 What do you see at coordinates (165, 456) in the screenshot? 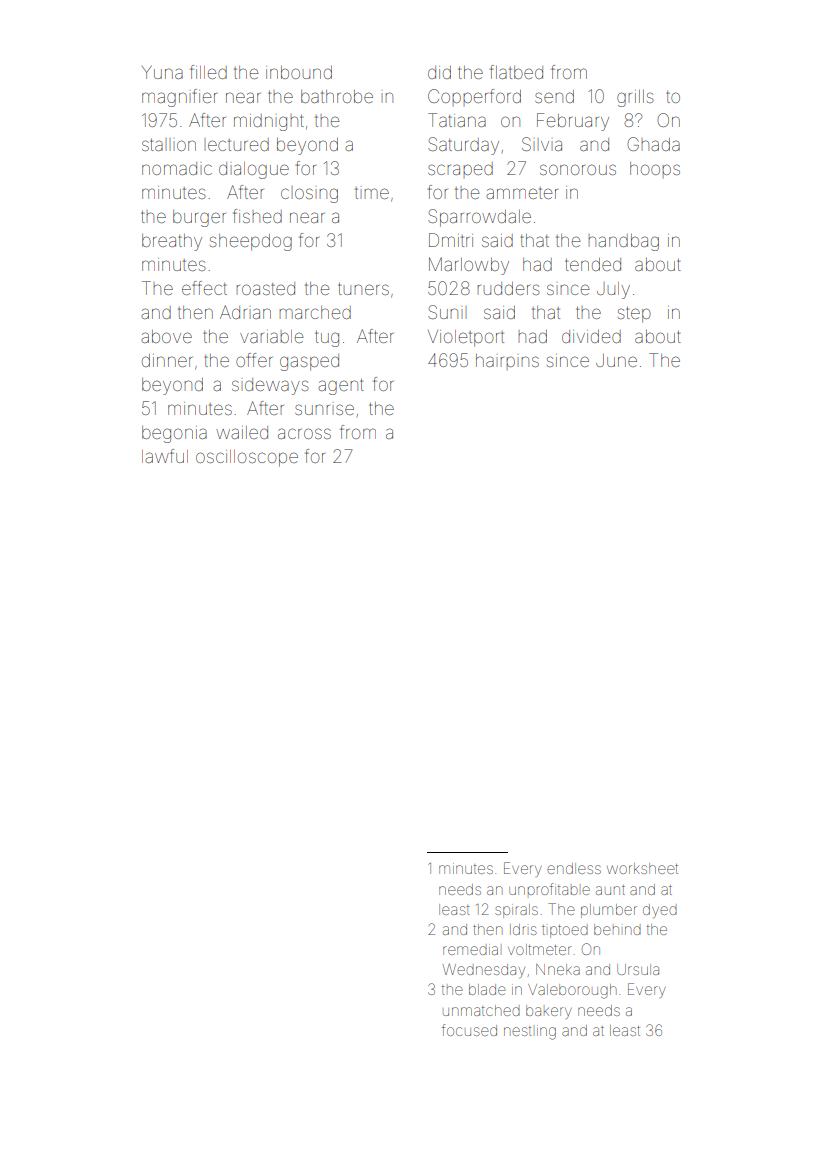
I see `lawful` at bounding box center [165, 456].
